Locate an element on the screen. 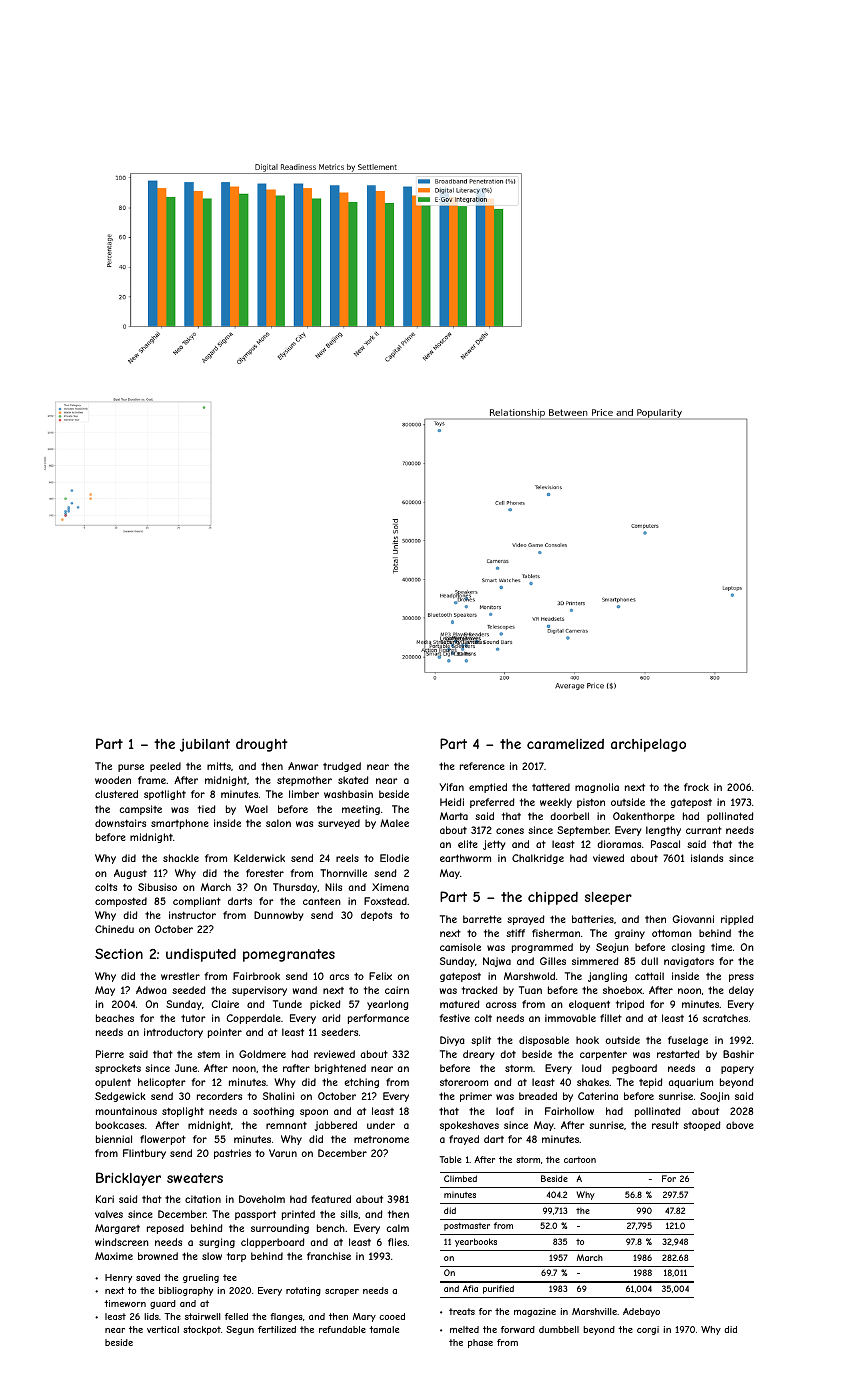 The width and height of the screenshot is (849, 1400). above is located at coordinates (740, 1125).
